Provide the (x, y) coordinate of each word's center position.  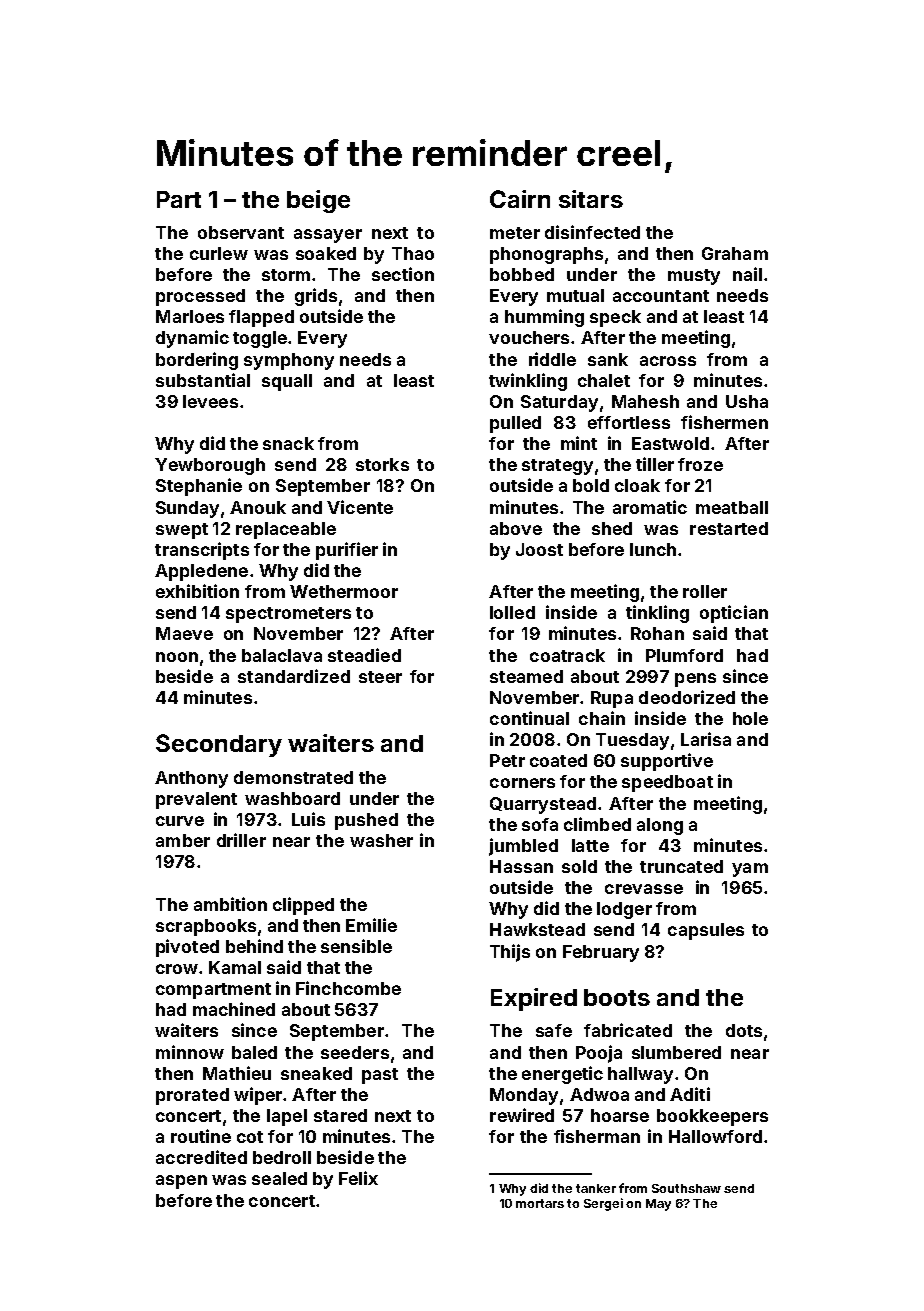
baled (254, 1052)
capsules (706, 931)
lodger (624, 910)
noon (177, 657)
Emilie (371, 925)
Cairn (520, 199)
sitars (591, 199)
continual (529, 718)
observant (241, 232)
